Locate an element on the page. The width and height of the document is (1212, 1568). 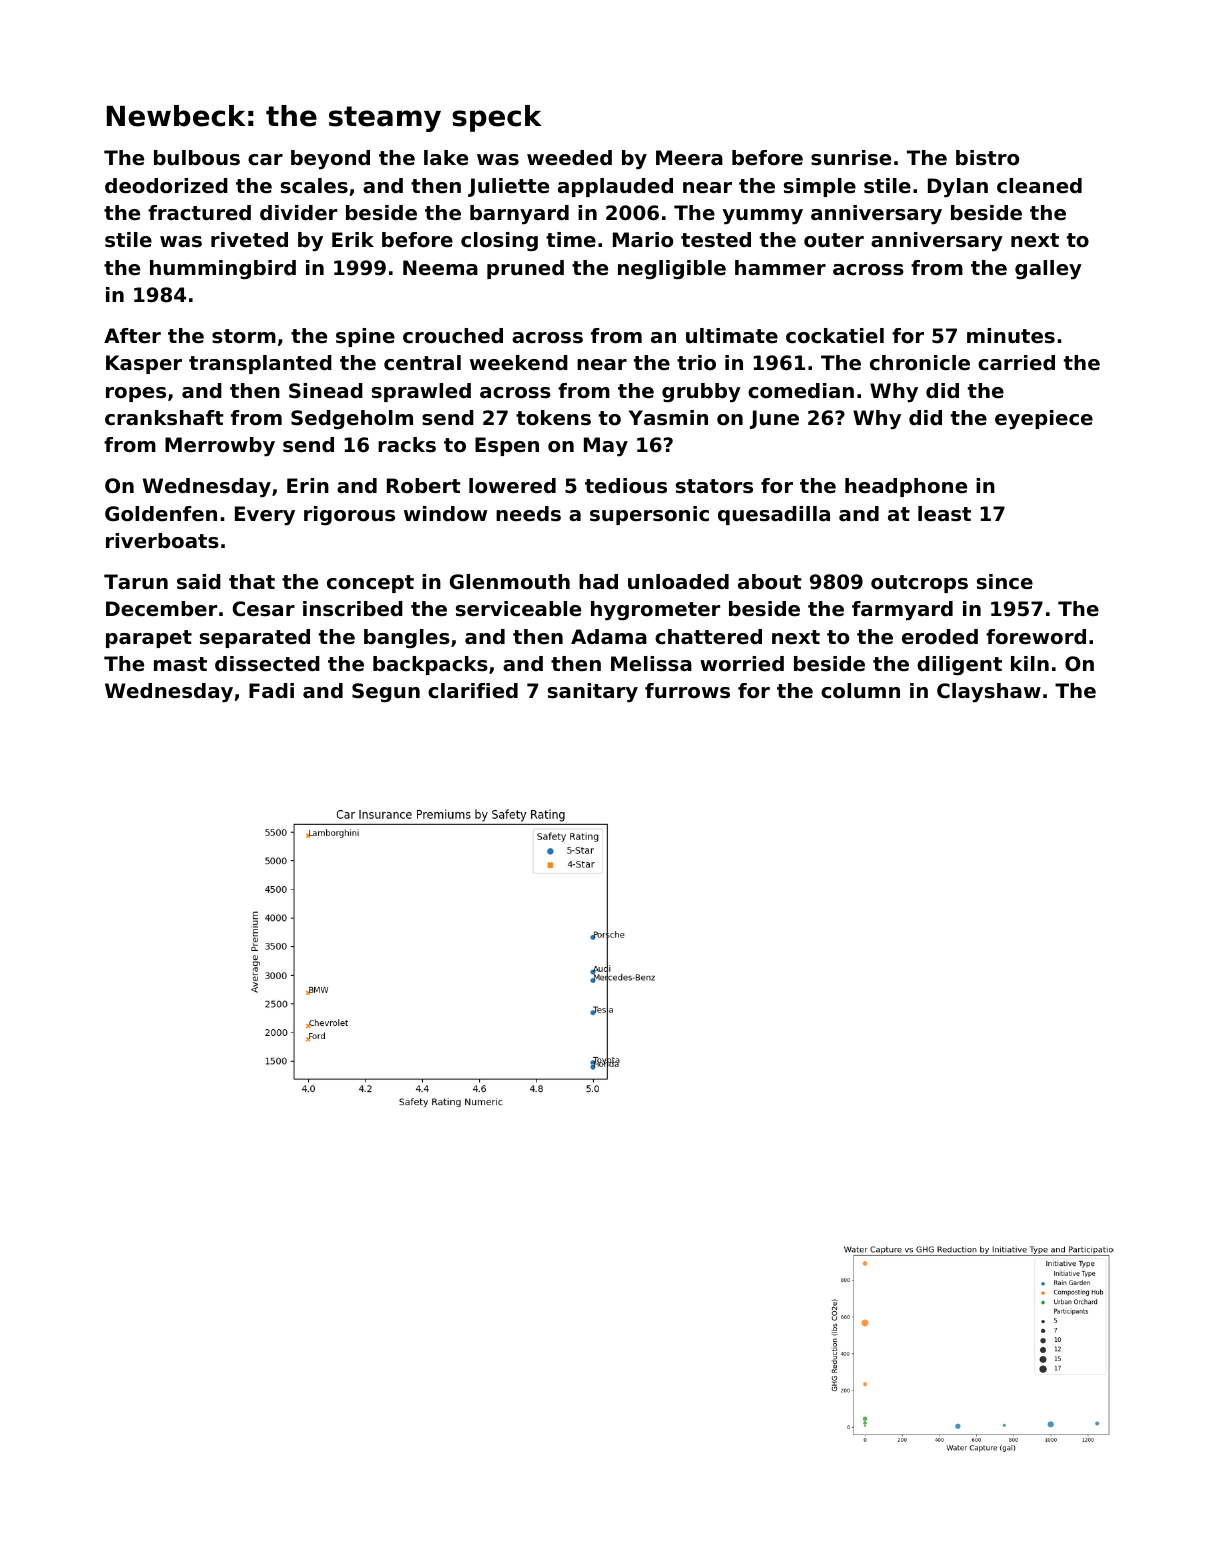
parapet is located at coordinates (149, 639).
